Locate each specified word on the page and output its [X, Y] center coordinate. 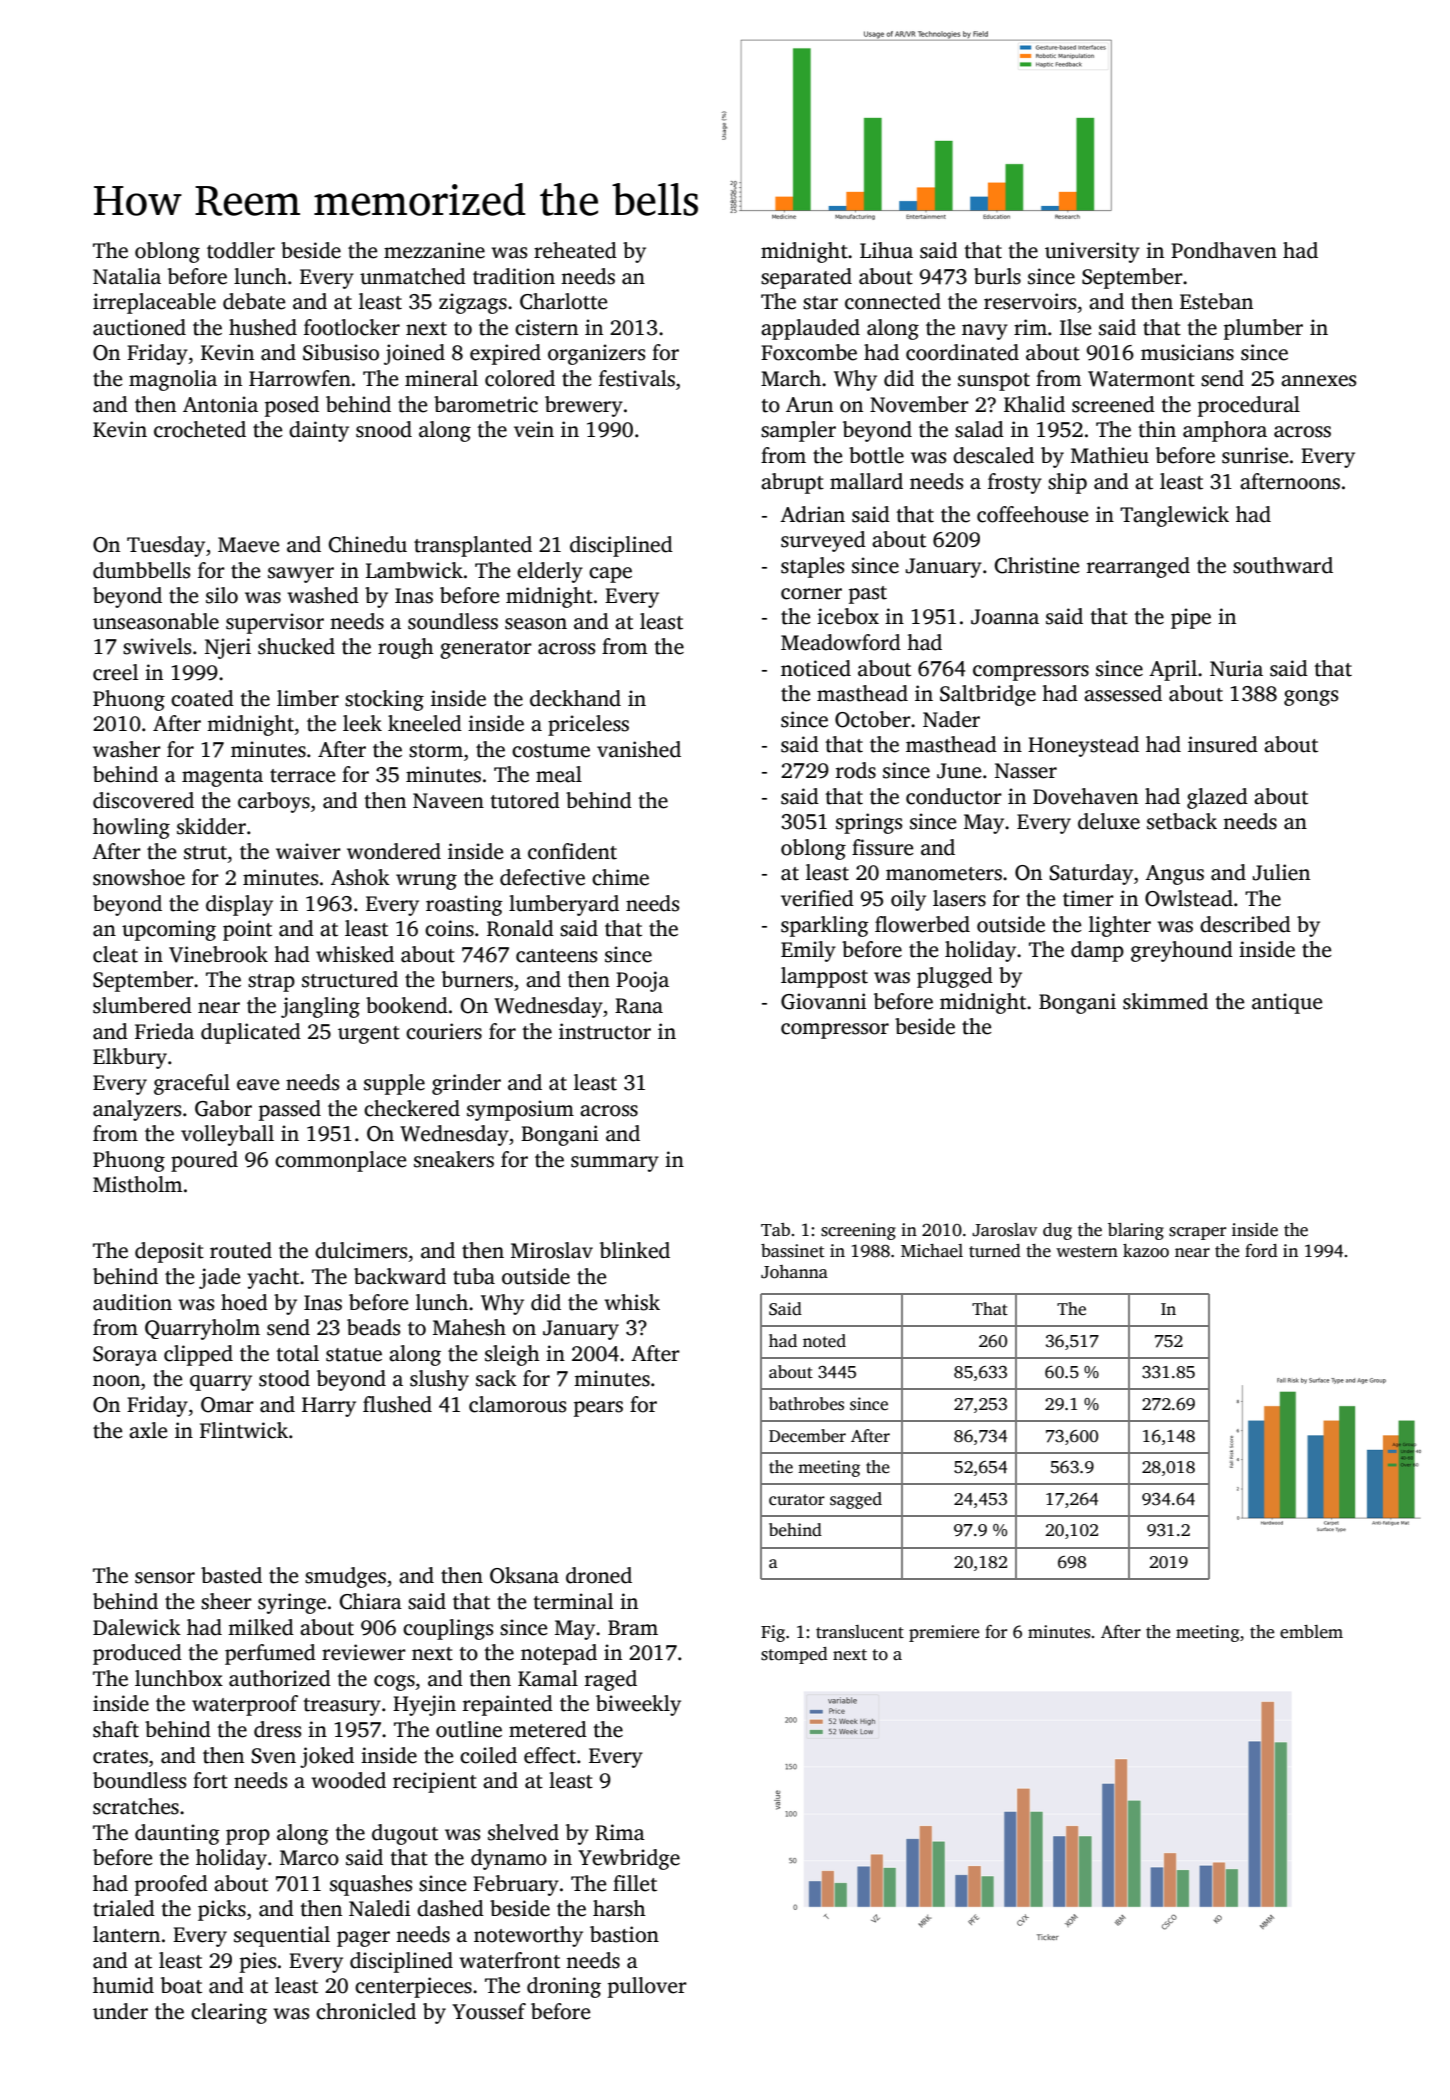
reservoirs [1030, 301]
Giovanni [823, 1001]
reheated [575, 250]
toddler [241, 250]
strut [205, 853]
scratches [136, 1806]
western [1087, 1252]
